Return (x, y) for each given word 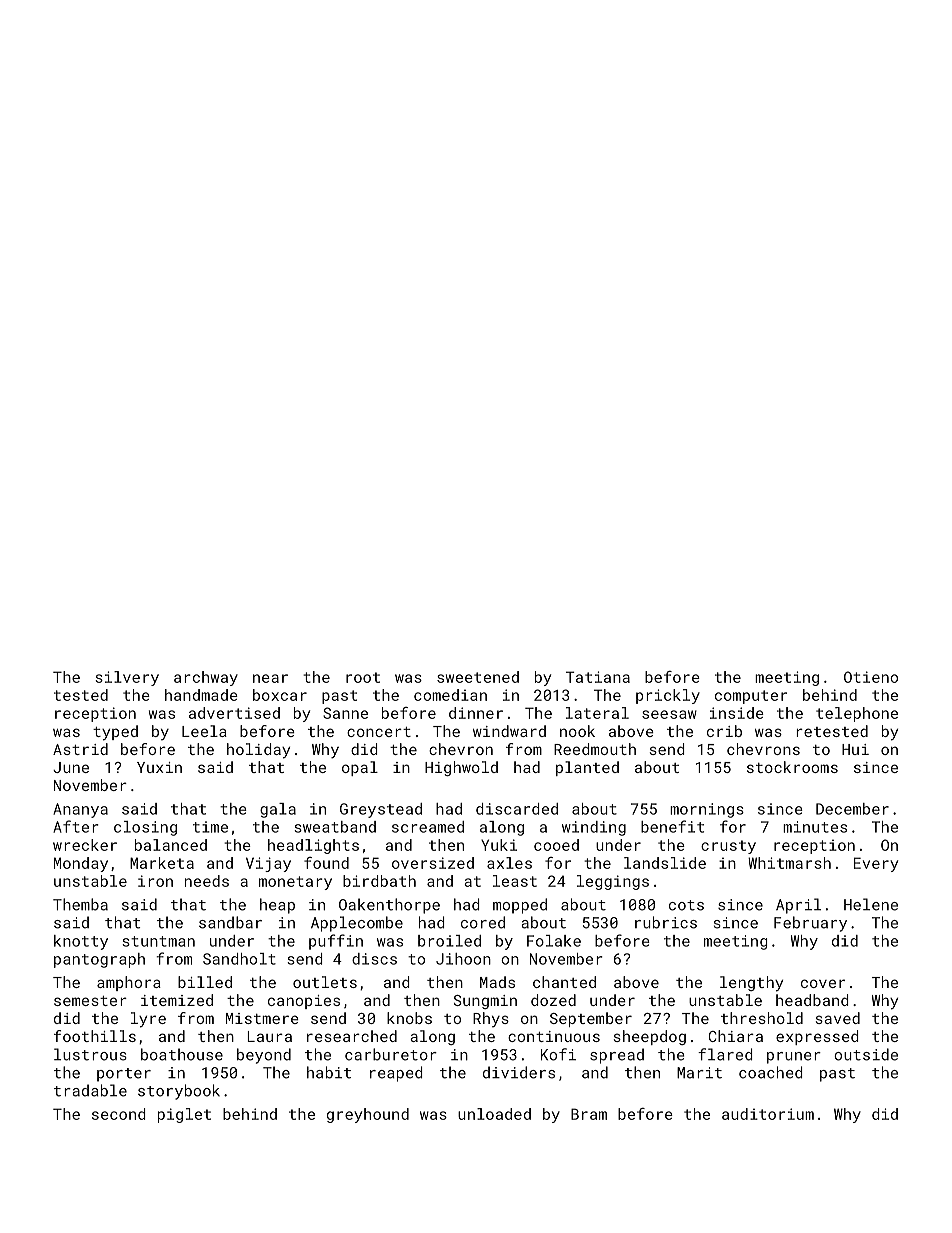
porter (124, 1075)
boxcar (280, 695)
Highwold (461, 768)
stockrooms (792, 767)
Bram (589, 1114)
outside (866, 1054)
